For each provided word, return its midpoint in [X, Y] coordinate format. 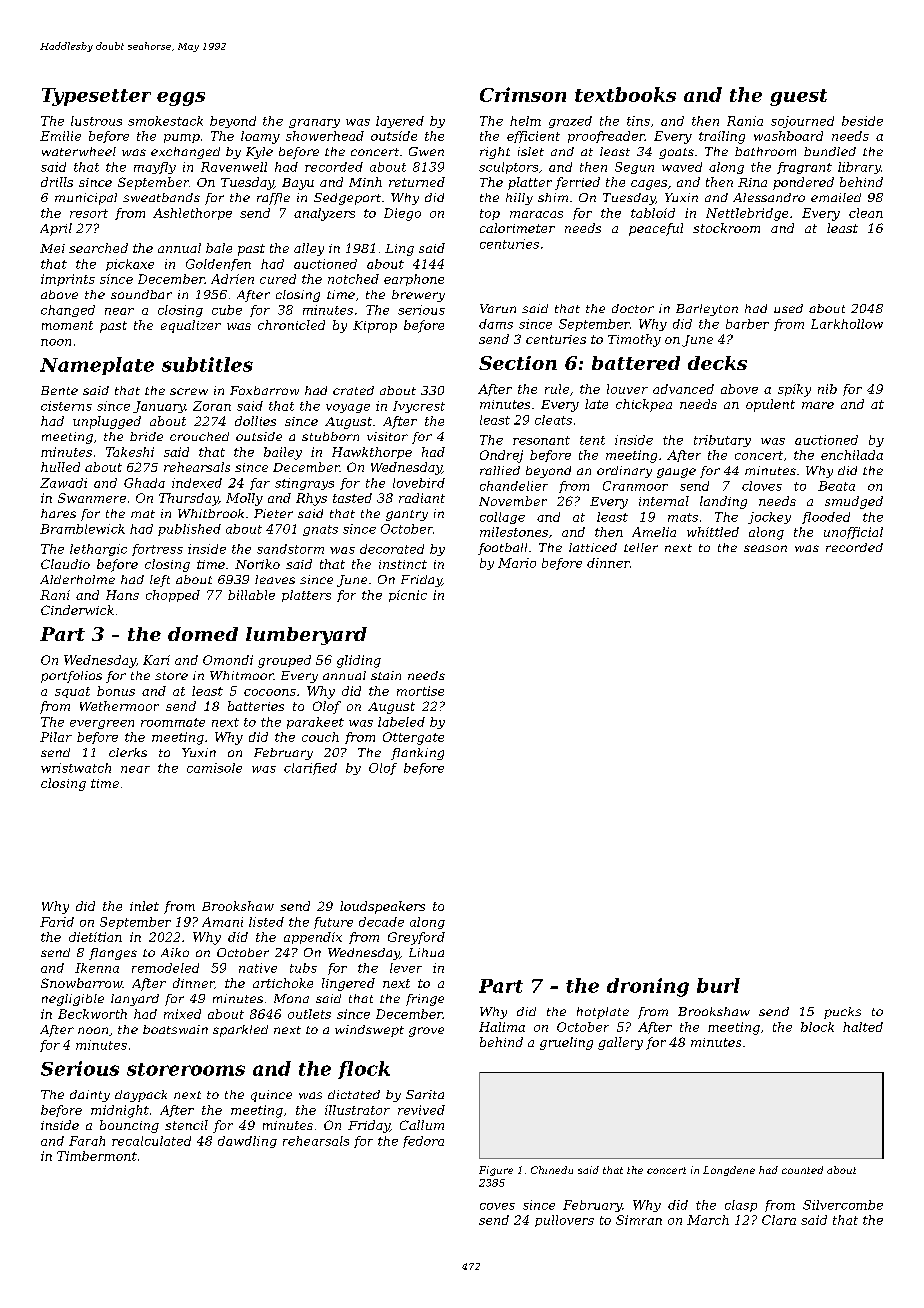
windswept [369, 1031]
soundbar [141, 294]
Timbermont [97, 1156]
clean [866, 213]
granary [314, 123]
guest [798, 97]
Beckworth [92, 1014]
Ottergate [413, 738]
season [765, 548]
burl [718, 985]
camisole [214, 768]
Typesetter [96, 97]
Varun [498, 308]
